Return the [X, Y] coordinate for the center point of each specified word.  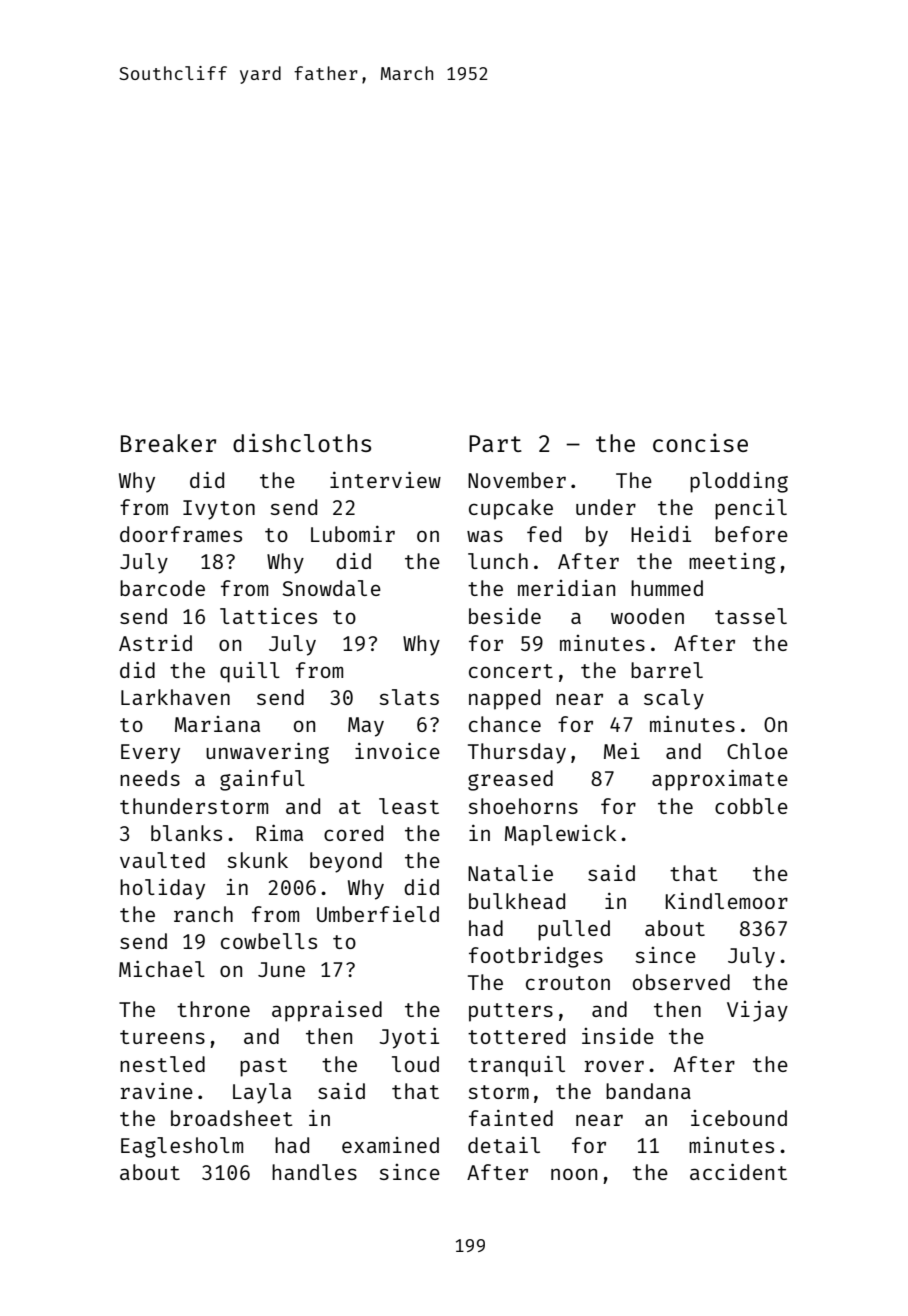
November [517, 480]
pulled [574, 930]
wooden [647, 616]
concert [511, 671]
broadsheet [232, 1118]
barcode [162, 588]
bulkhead [517, 901]
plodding [739, 482]
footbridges [536, 957]
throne [213, 1009]
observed [681, 982]
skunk [257, 860]
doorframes [181, 534]
